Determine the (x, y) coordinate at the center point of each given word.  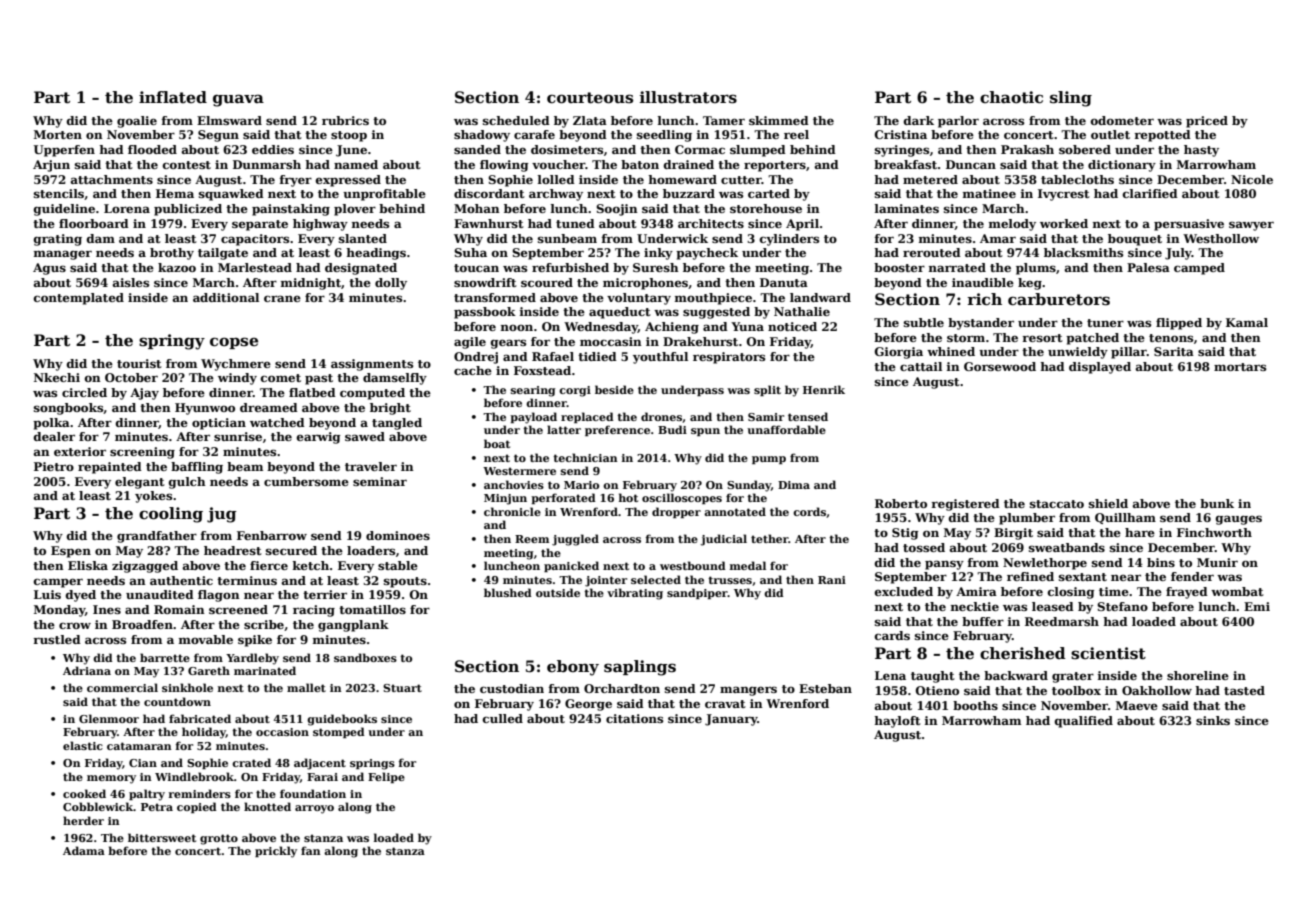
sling (1071, 99)
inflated (173, 97)
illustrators (688, 97)
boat (497, 443)
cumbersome (306, 481)
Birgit (1013, 534)
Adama (84, 850)
